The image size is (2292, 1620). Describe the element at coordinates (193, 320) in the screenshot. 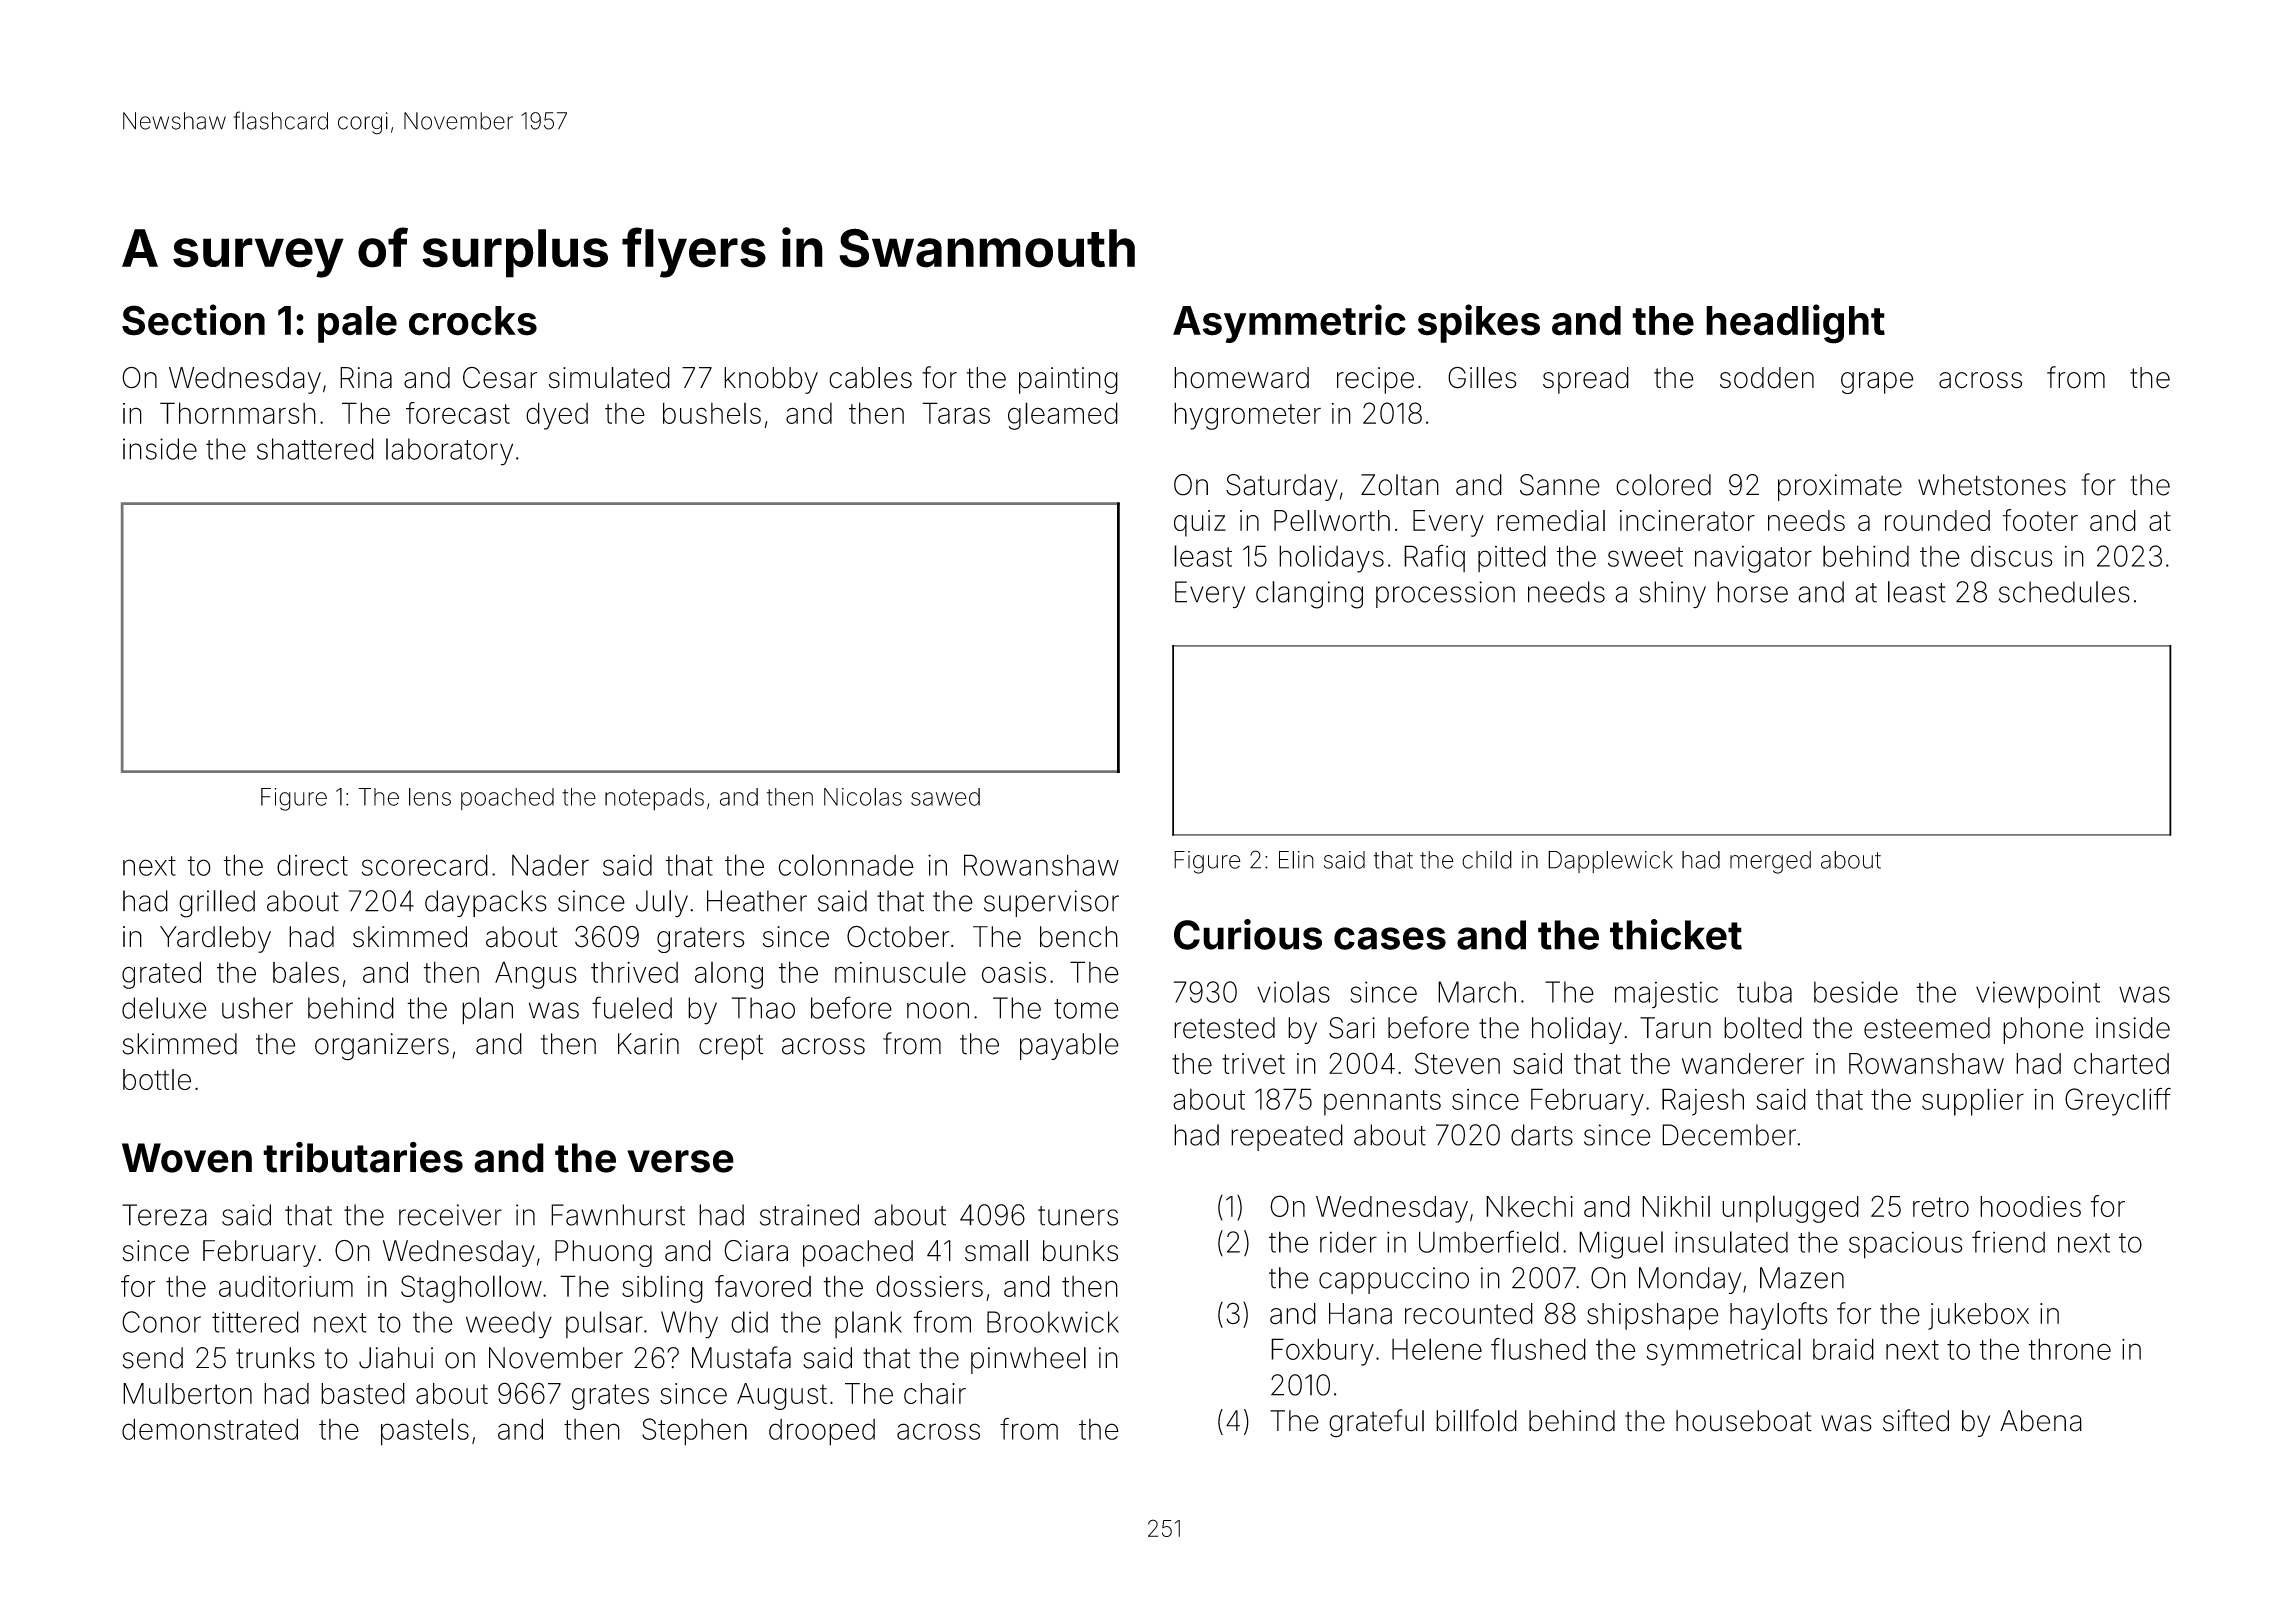

I see `Section` at that location.
